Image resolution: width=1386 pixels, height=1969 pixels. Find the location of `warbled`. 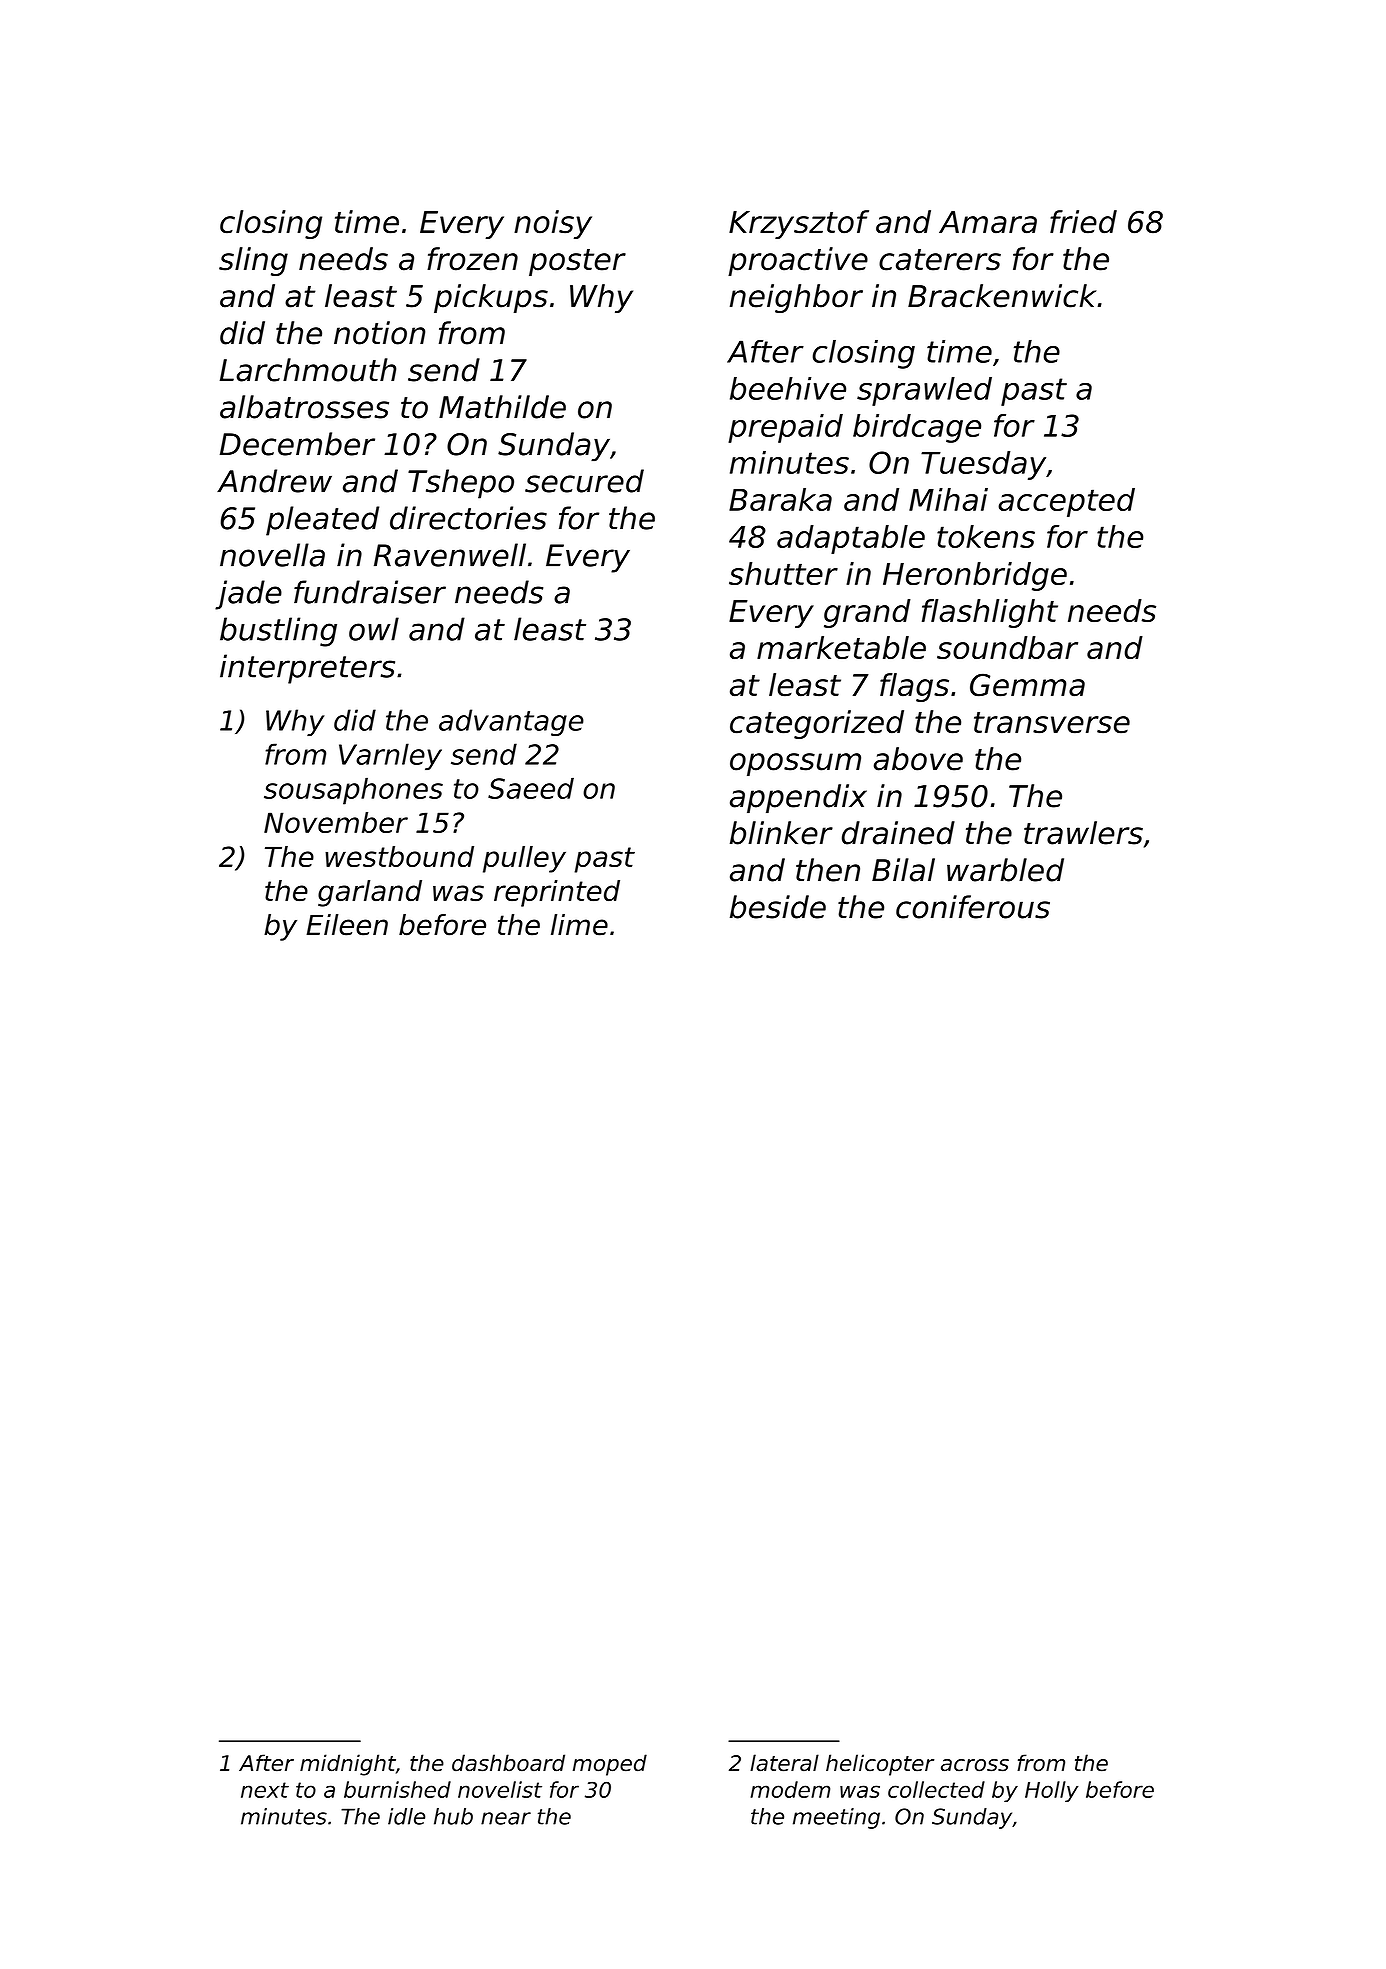

warbled is located at coordinates (1005, 870).
